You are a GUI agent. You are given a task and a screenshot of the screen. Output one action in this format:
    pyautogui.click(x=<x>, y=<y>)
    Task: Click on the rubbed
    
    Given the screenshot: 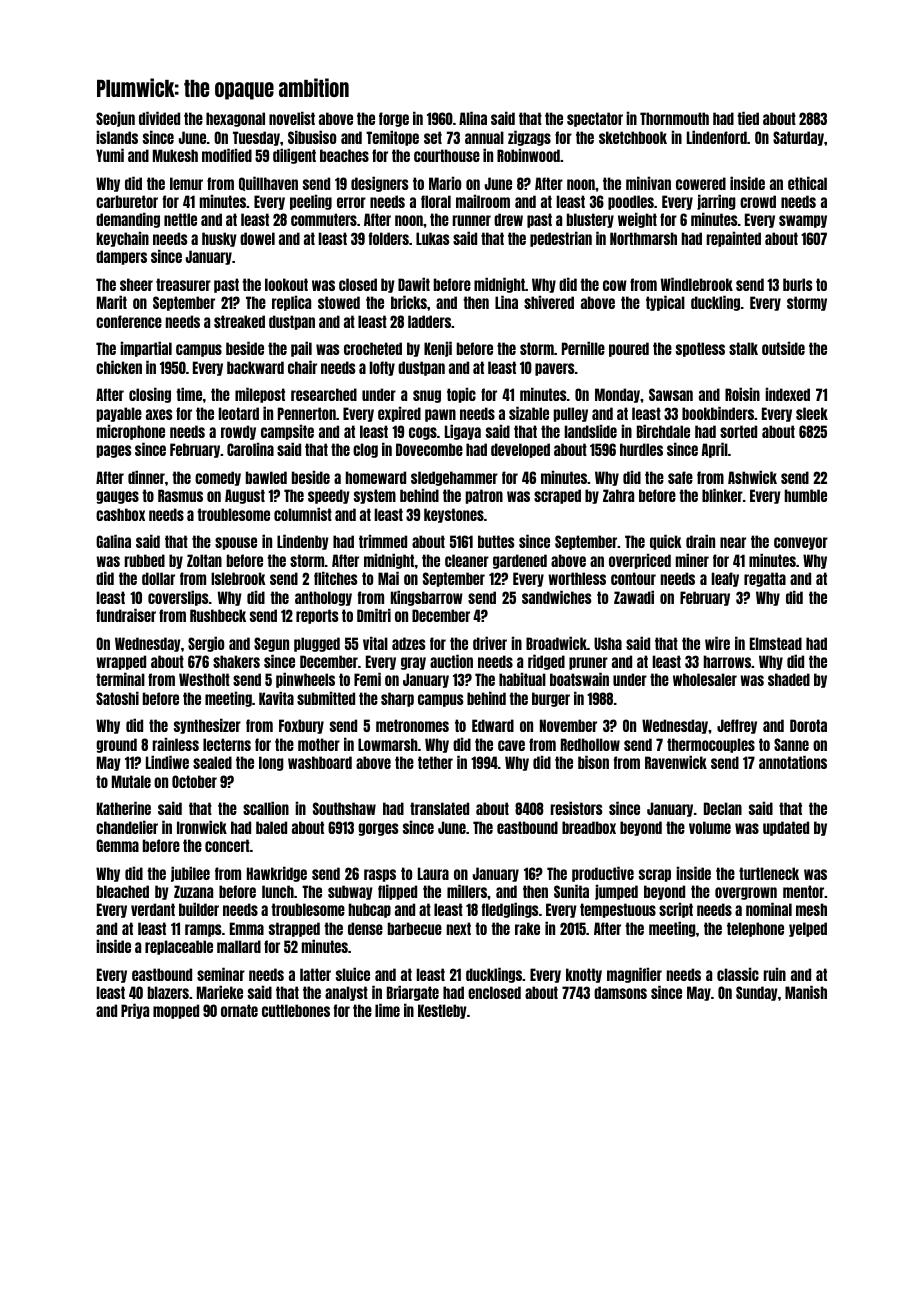 What is the action you would take?
    pyautogui.click(x=145, y=560)
